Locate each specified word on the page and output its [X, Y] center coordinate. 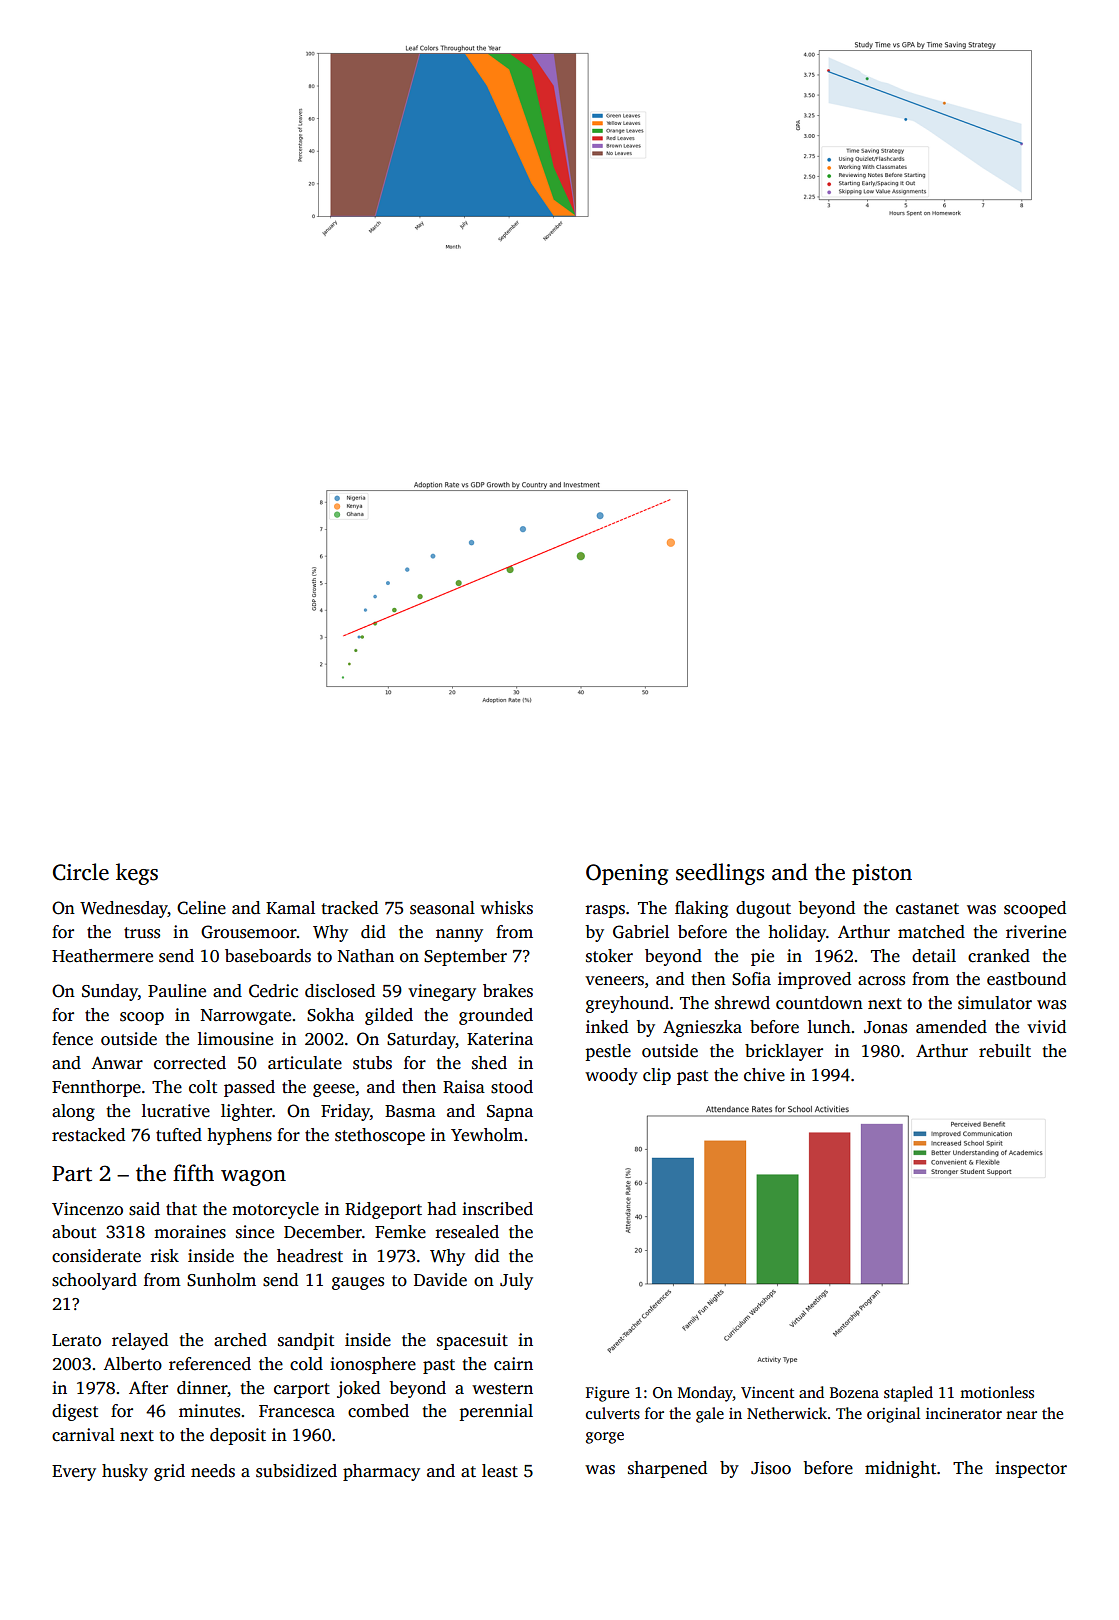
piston [882, 874]
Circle [81, 872]
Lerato [76, 1340]
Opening [627, 874]
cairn [513, 1364]
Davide [440, 1280]
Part [72, 1174]
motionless [997, 1392]
